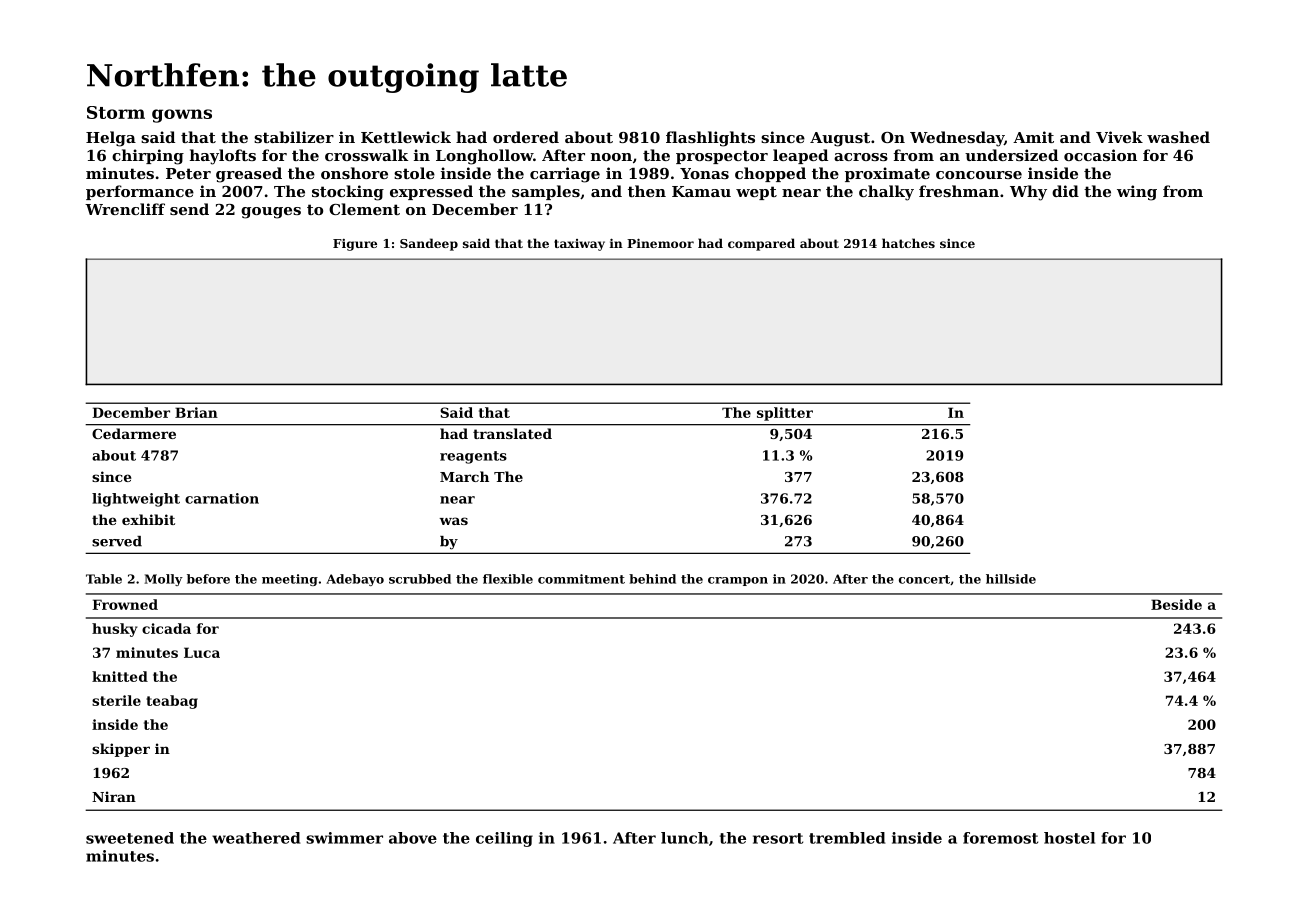 The width and height of the page is (1308, 924). What do you see at coordinates (512, 433) in the page?
I see `translated` at bounding box center [512, 433].
